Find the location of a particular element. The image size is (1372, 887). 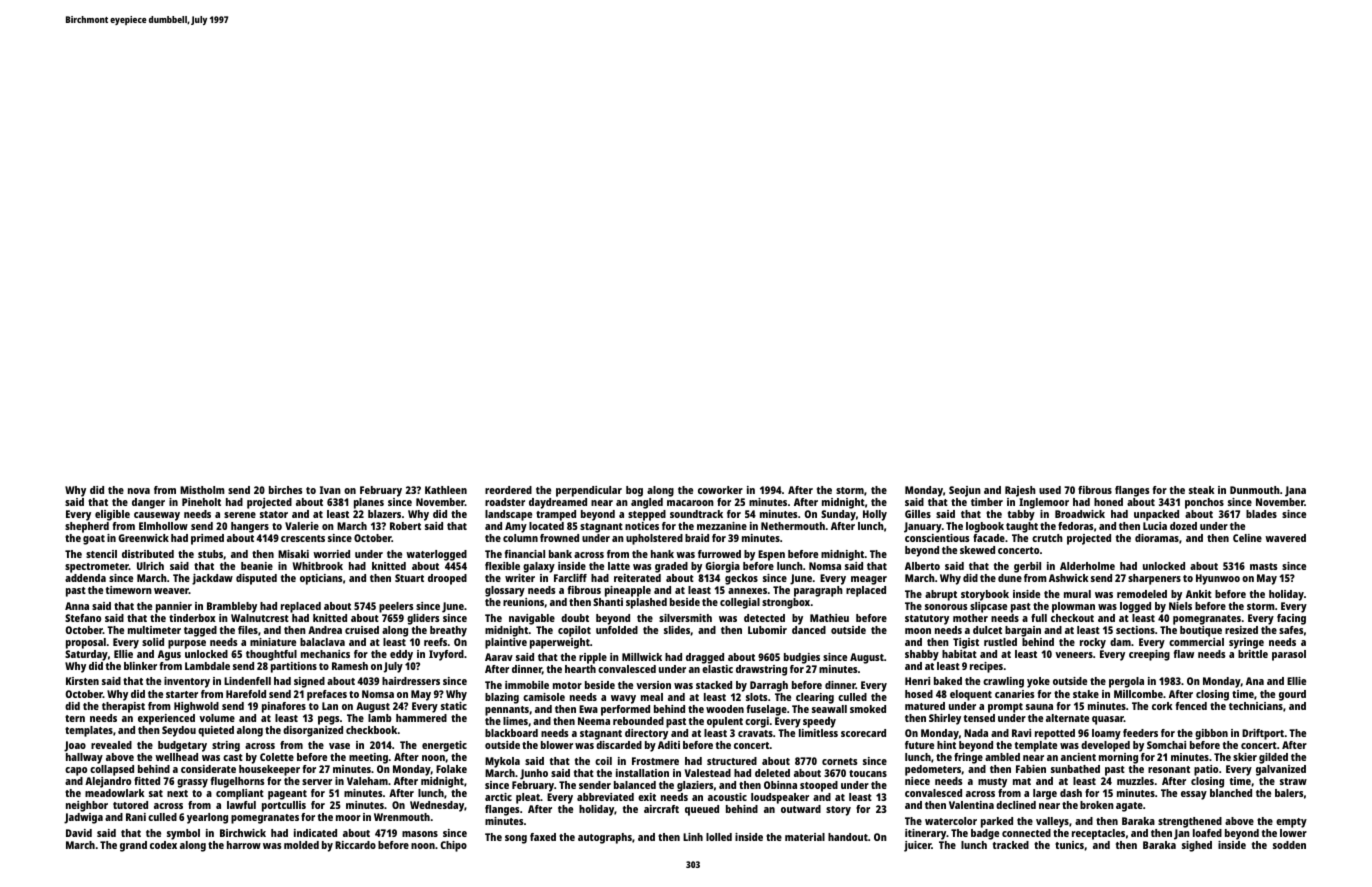

Chipo is located at coordinates (453, 846).
